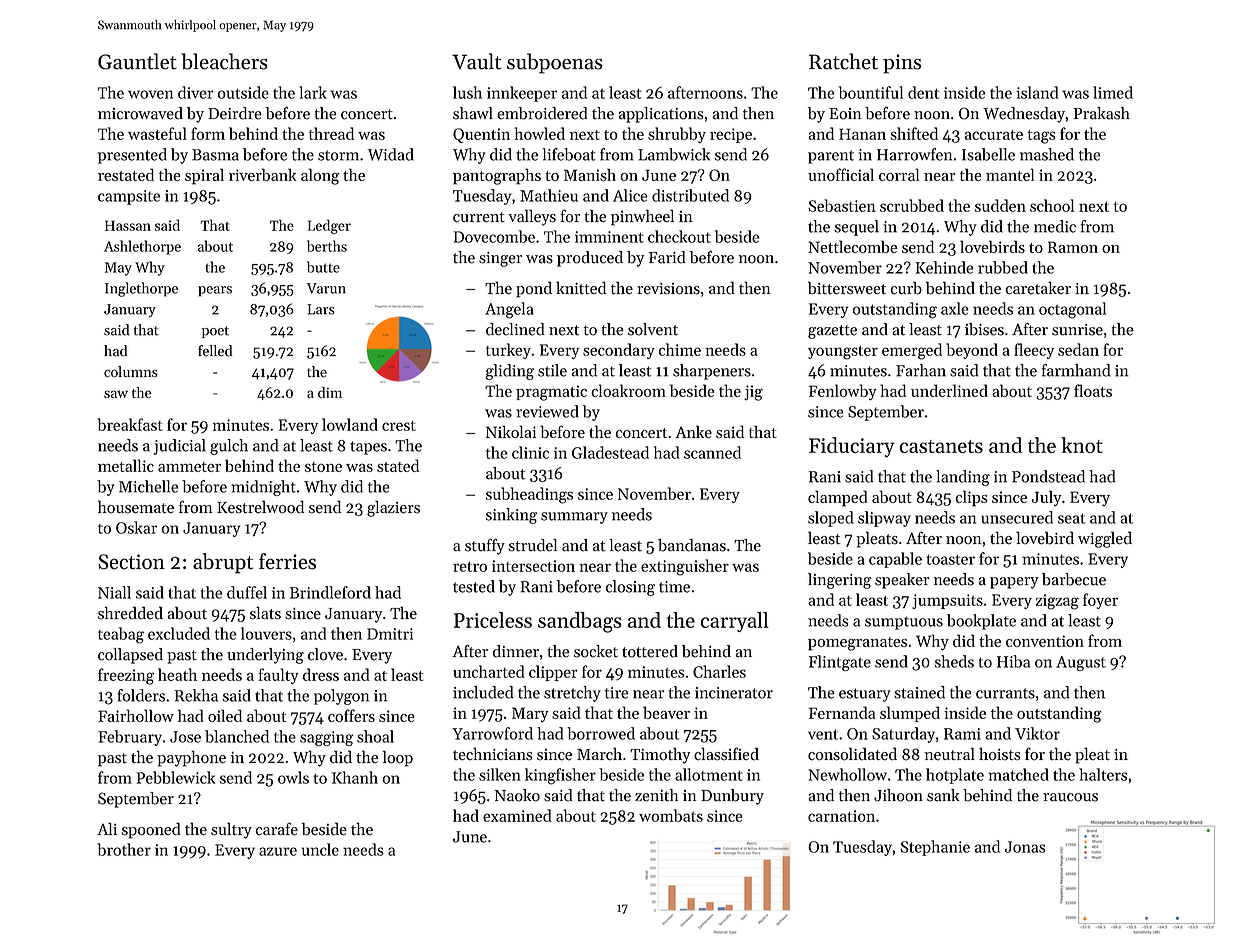 The image size is (1233, 952). Describe the element at coordinates (467, 92) in the image. I see `lush` at that location.
